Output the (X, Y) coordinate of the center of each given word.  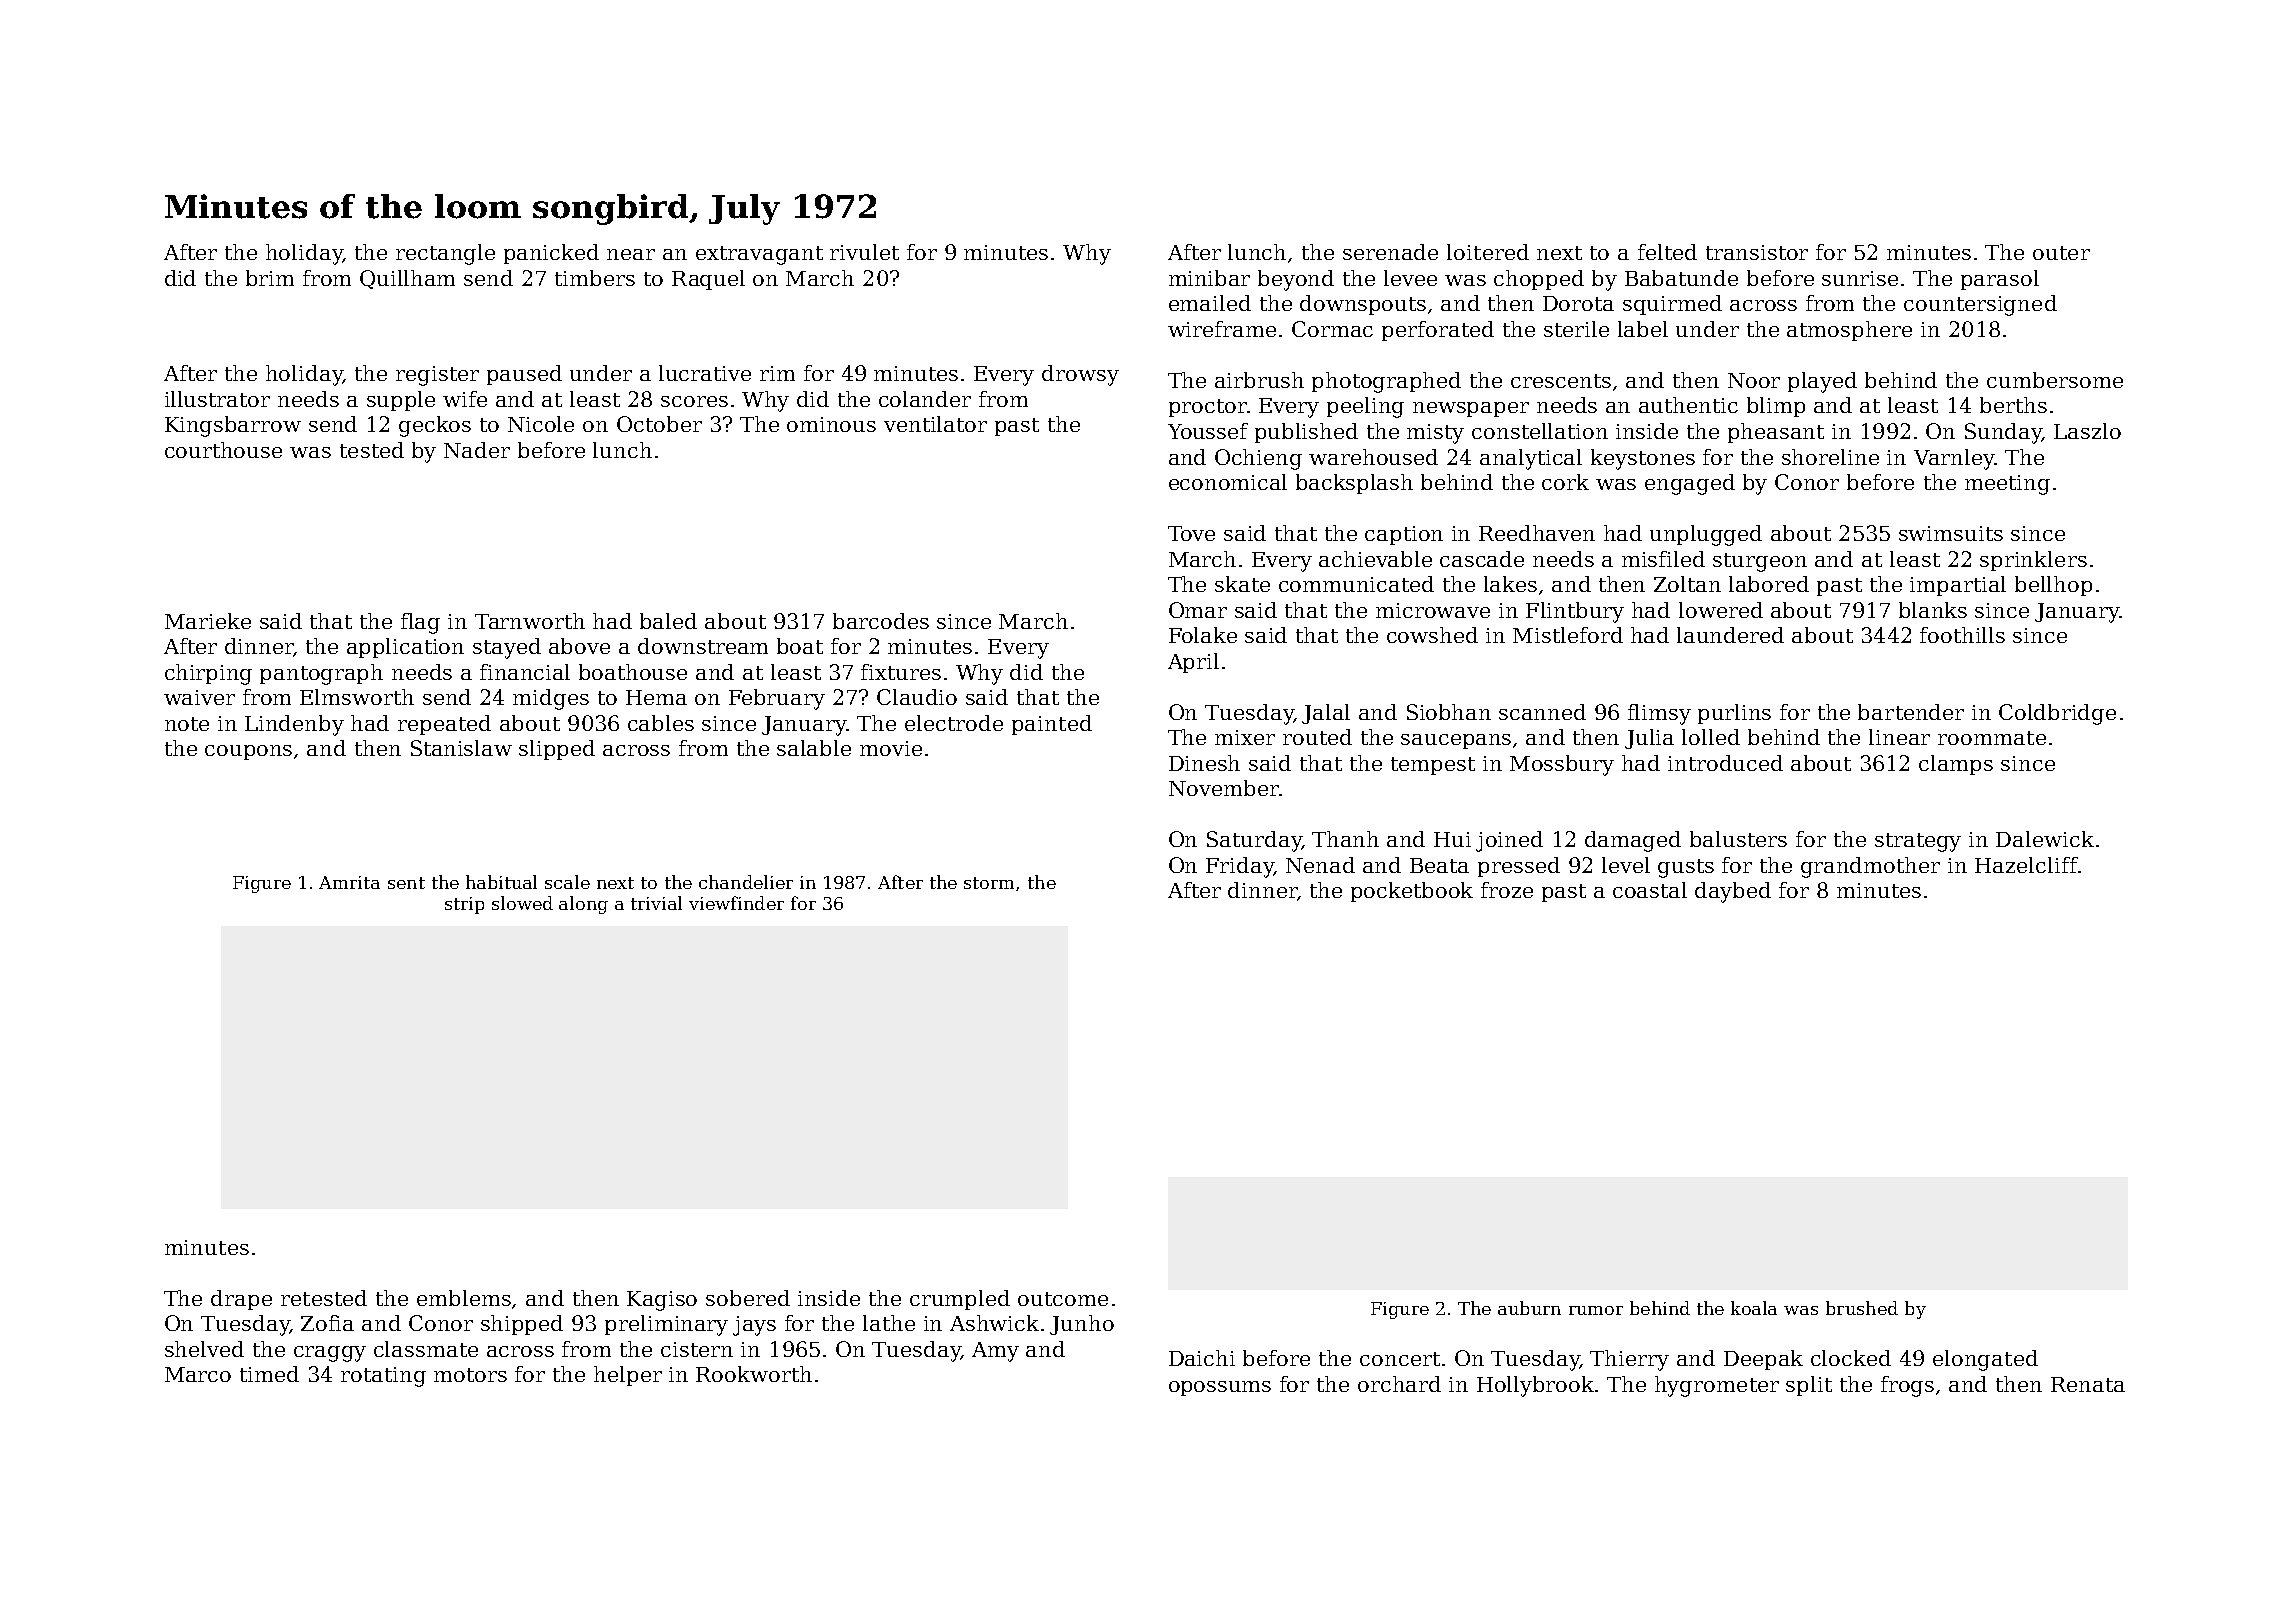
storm (989, 883)
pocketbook (1412, 892)
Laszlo (2087, 431)
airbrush (1259, 380)
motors (470, 1375)
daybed (1733, 892)
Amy (995, 1352)
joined (1509, 841)
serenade (1390, 252)
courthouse (223, 450)
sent (406, 883)
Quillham (407, 279)
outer (2061, 253)
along (583, 905)
